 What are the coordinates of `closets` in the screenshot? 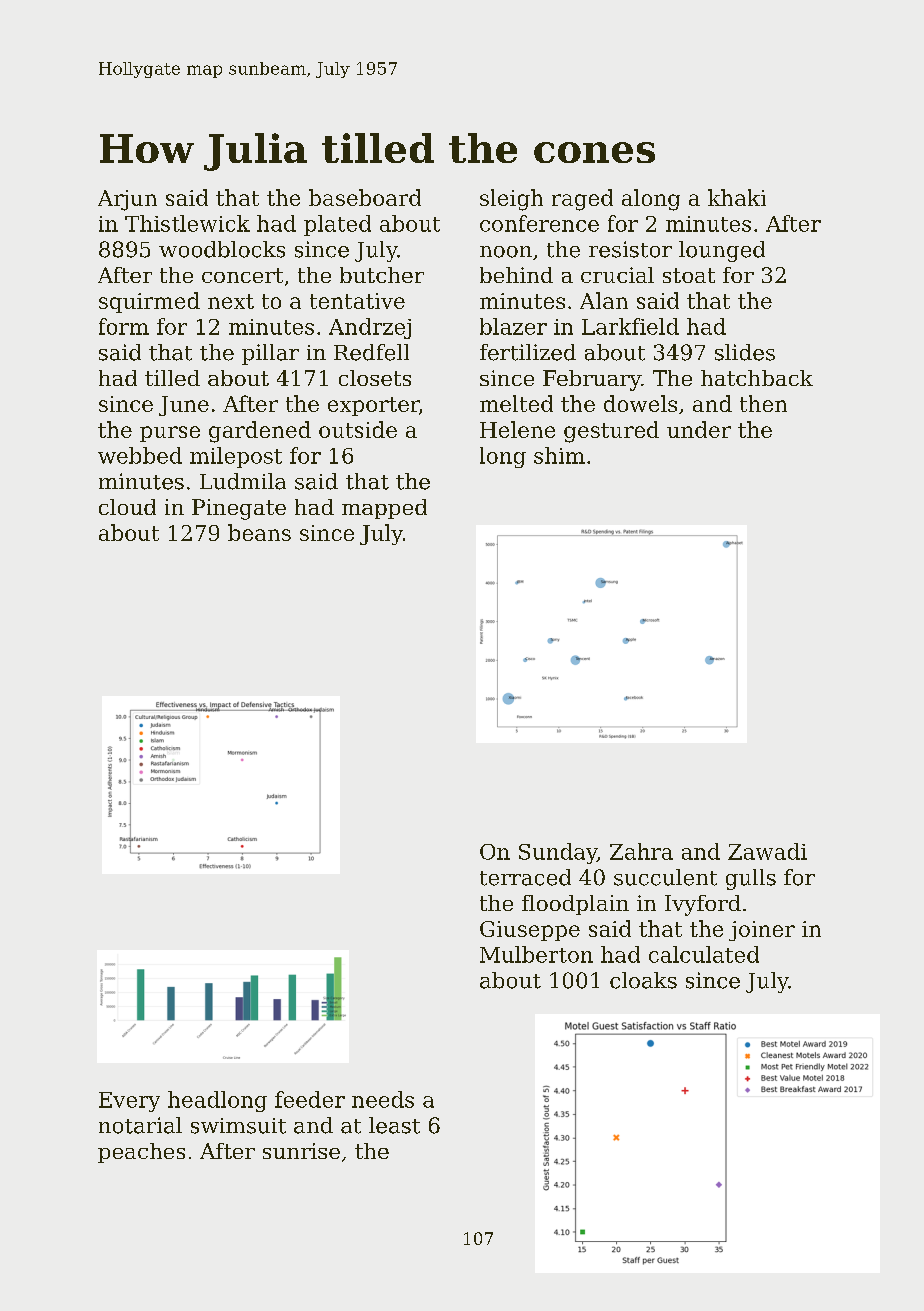 It's located at (375, 378).
